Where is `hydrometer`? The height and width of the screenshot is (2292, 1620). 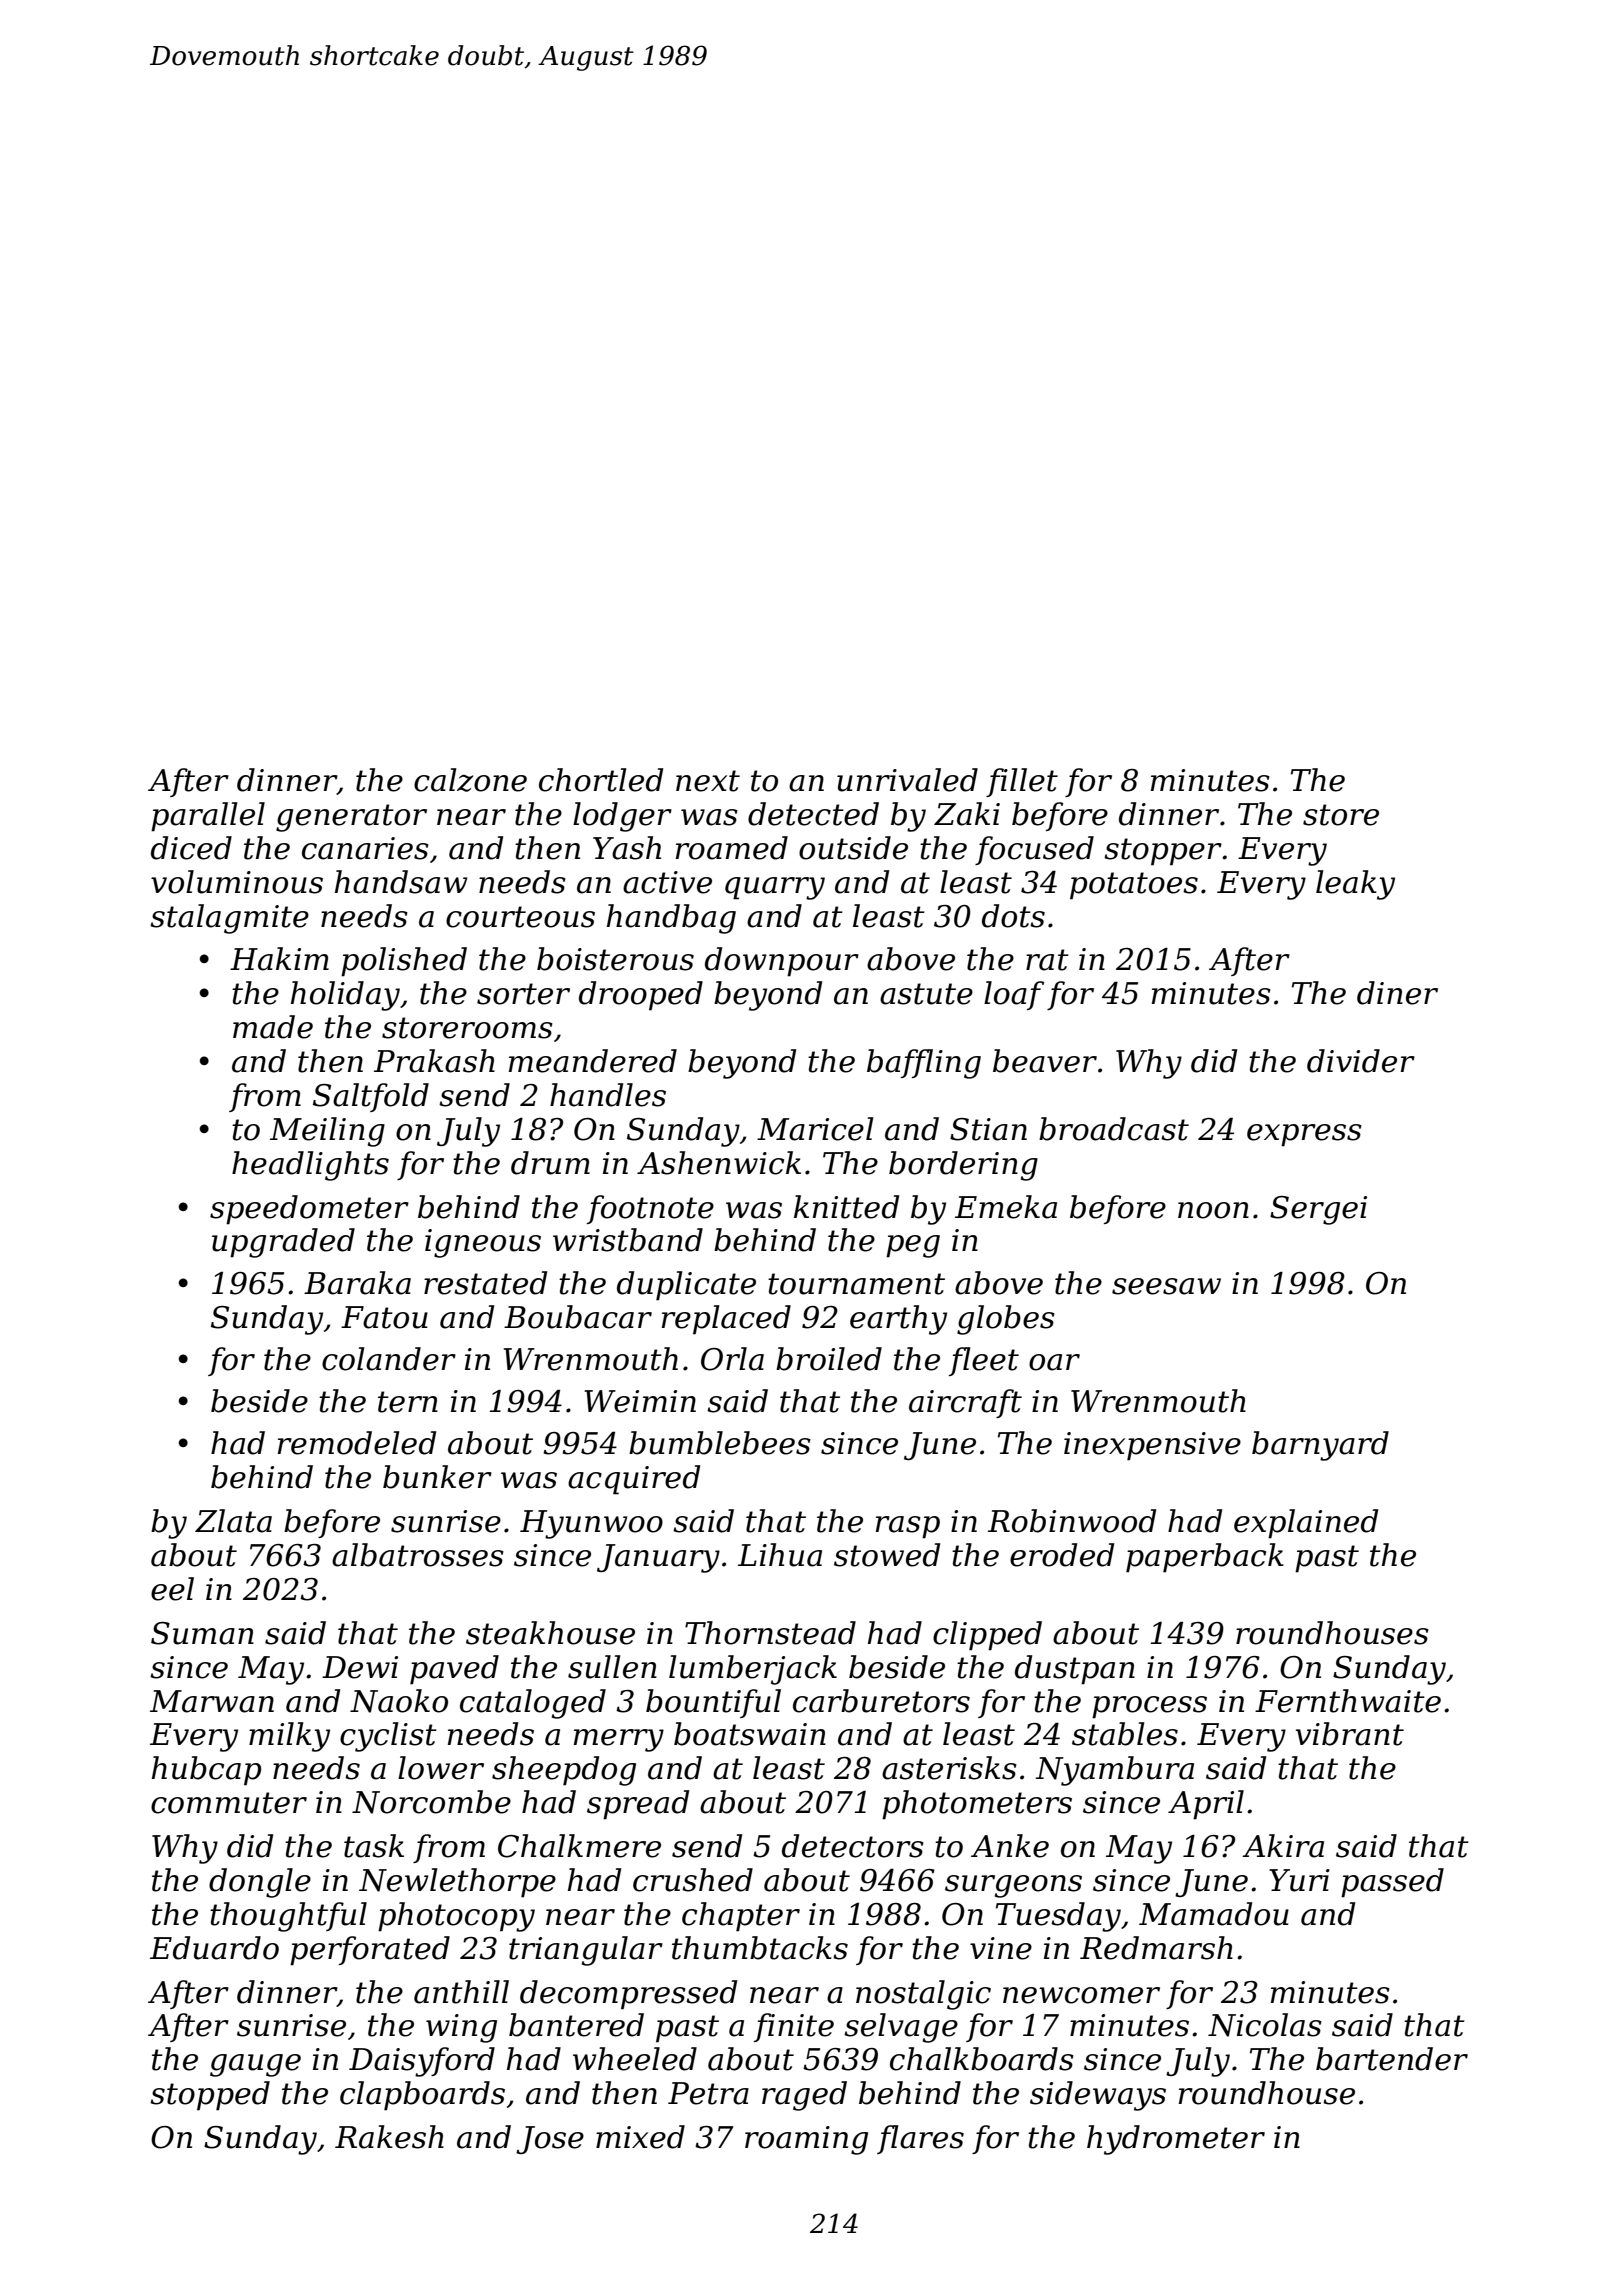 hydrometer is located at coordinates (1176, 2140).
